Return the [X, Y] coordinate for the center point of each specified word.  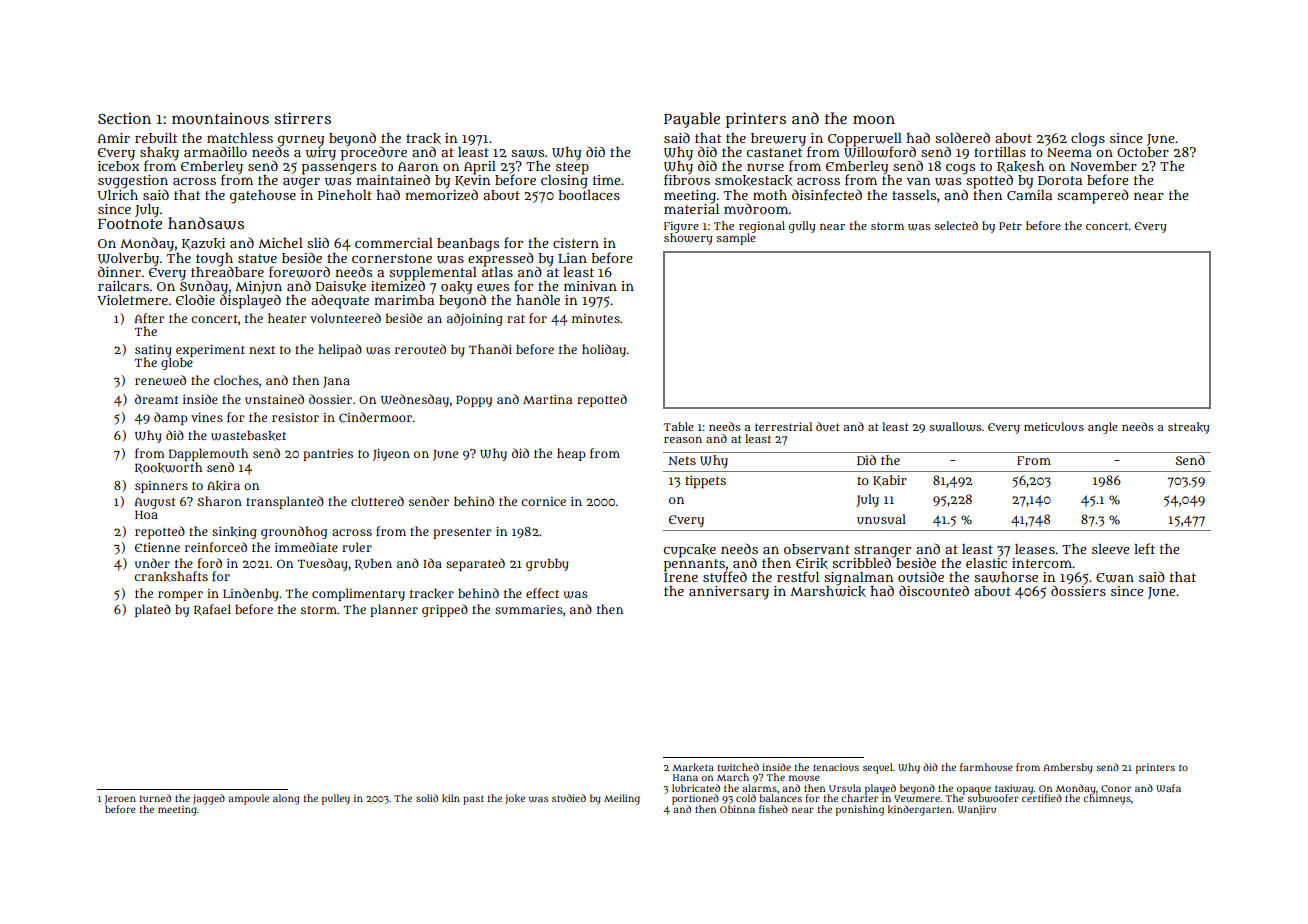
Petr [1010, 226]
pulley [336, 799]
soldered [962, 137]
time [607, 180]
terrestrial [783, 426]
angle [1103, 428]
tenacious [836, 767]
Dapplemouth [208, 454]
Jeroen [120, 799]
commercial [394, 243]
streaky [1189, 428]
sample [736, 239]
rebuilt [156, 138]
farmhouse [986, 767]
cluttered [377, 501]
